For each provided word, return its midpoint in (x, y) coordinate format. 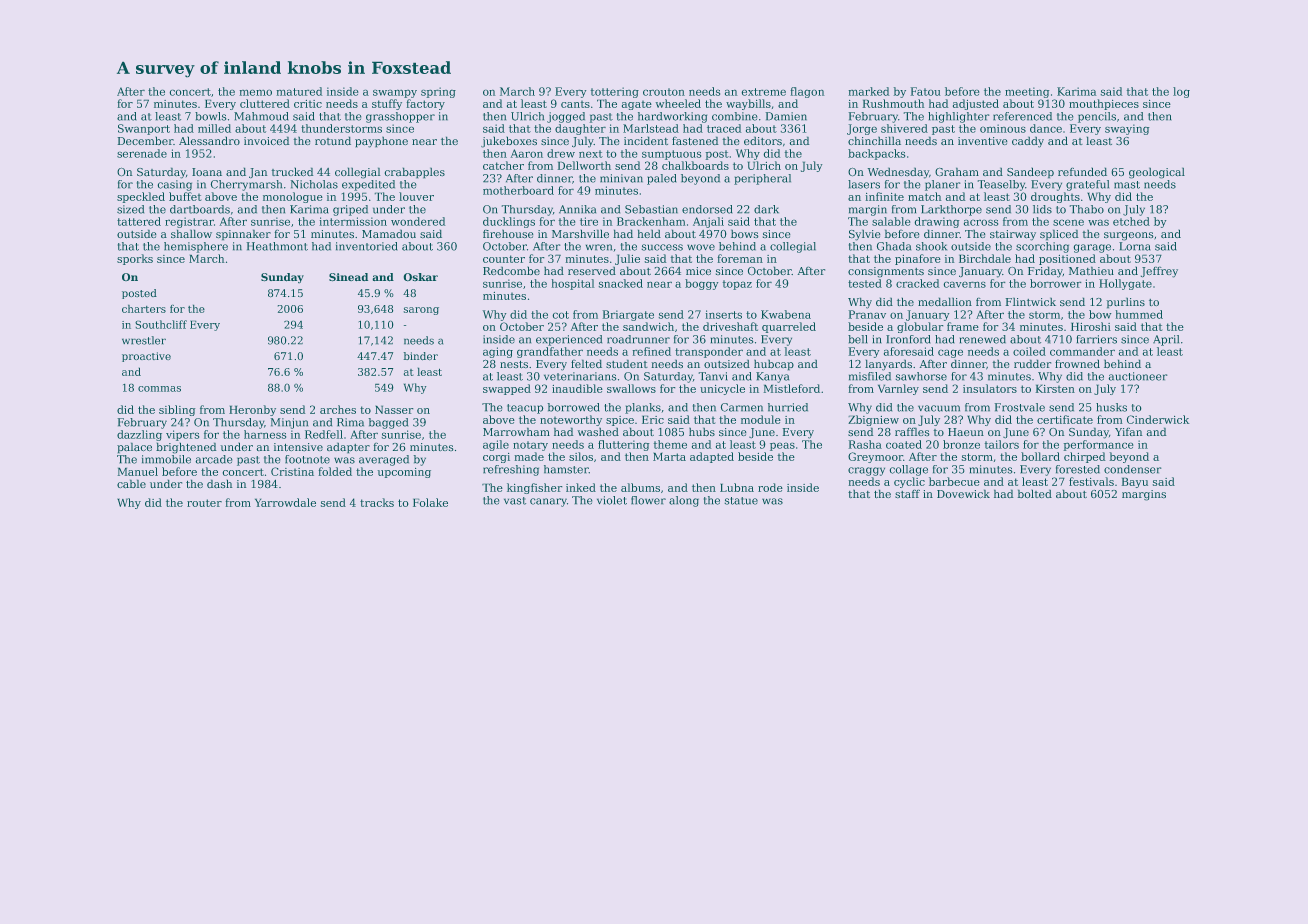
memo (256, 93)
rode (770, 487)
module (761, 419)
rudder (1032, 364)
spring (438, 92)
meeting (1027, 92)
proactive (146, 357)
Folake (430, 502)
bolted (1035, 494)
